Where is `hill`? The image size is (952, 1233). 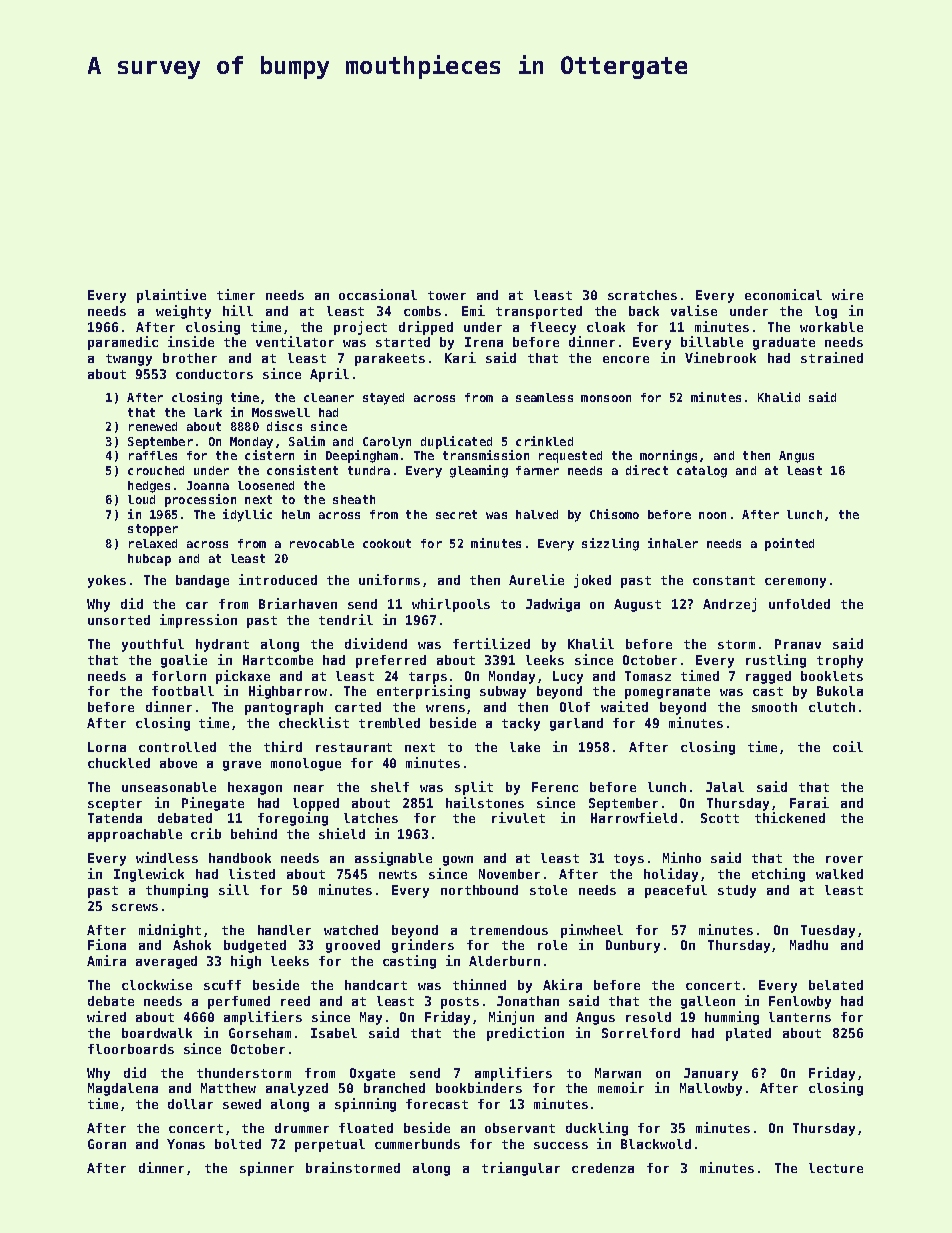 hill is located at coordinates (238, 310).
